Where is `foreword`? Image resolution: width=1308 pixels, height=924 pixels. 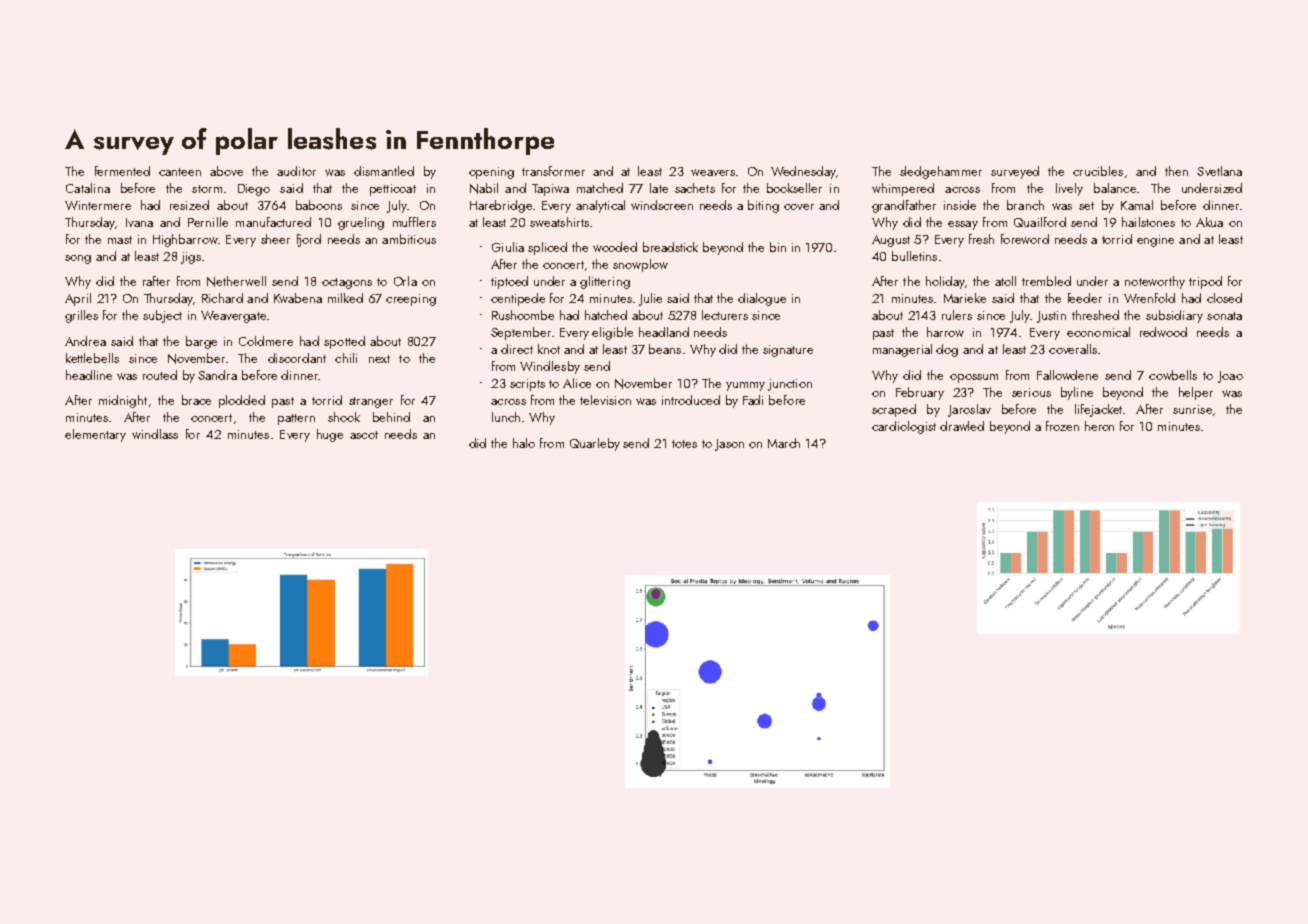
foreword is located at coordinates (1025, 239).
